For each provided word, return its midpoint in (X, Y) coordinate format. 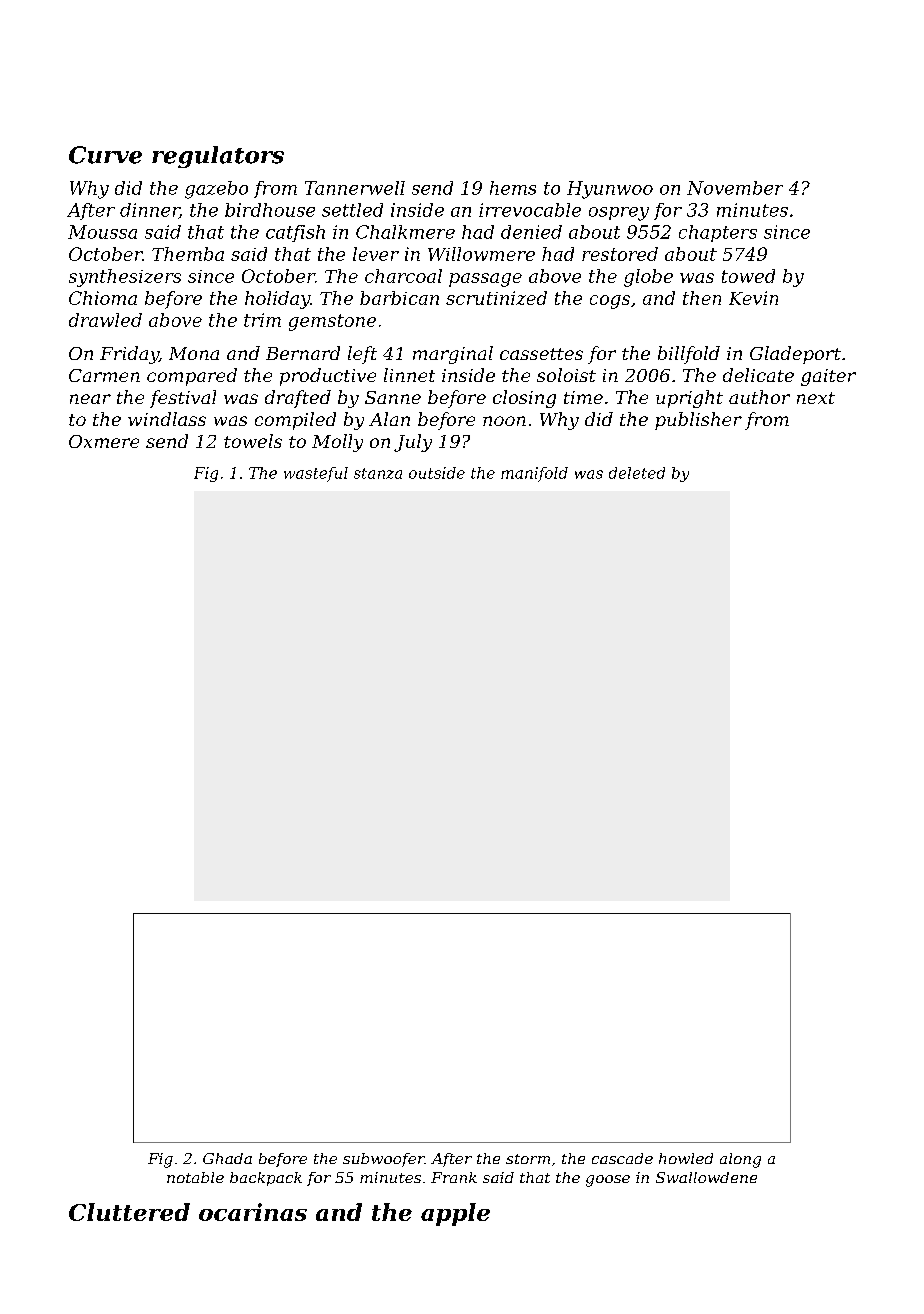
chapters (718, 233)
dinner (149, 211)
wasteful (316, 474)
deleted (637, 473)
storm (528, 1159)
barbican (399, 298)
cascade (622, 1158)
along (740, 1160)
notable (195, 1177)
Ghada (227, 1158)
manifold (534, 474)
